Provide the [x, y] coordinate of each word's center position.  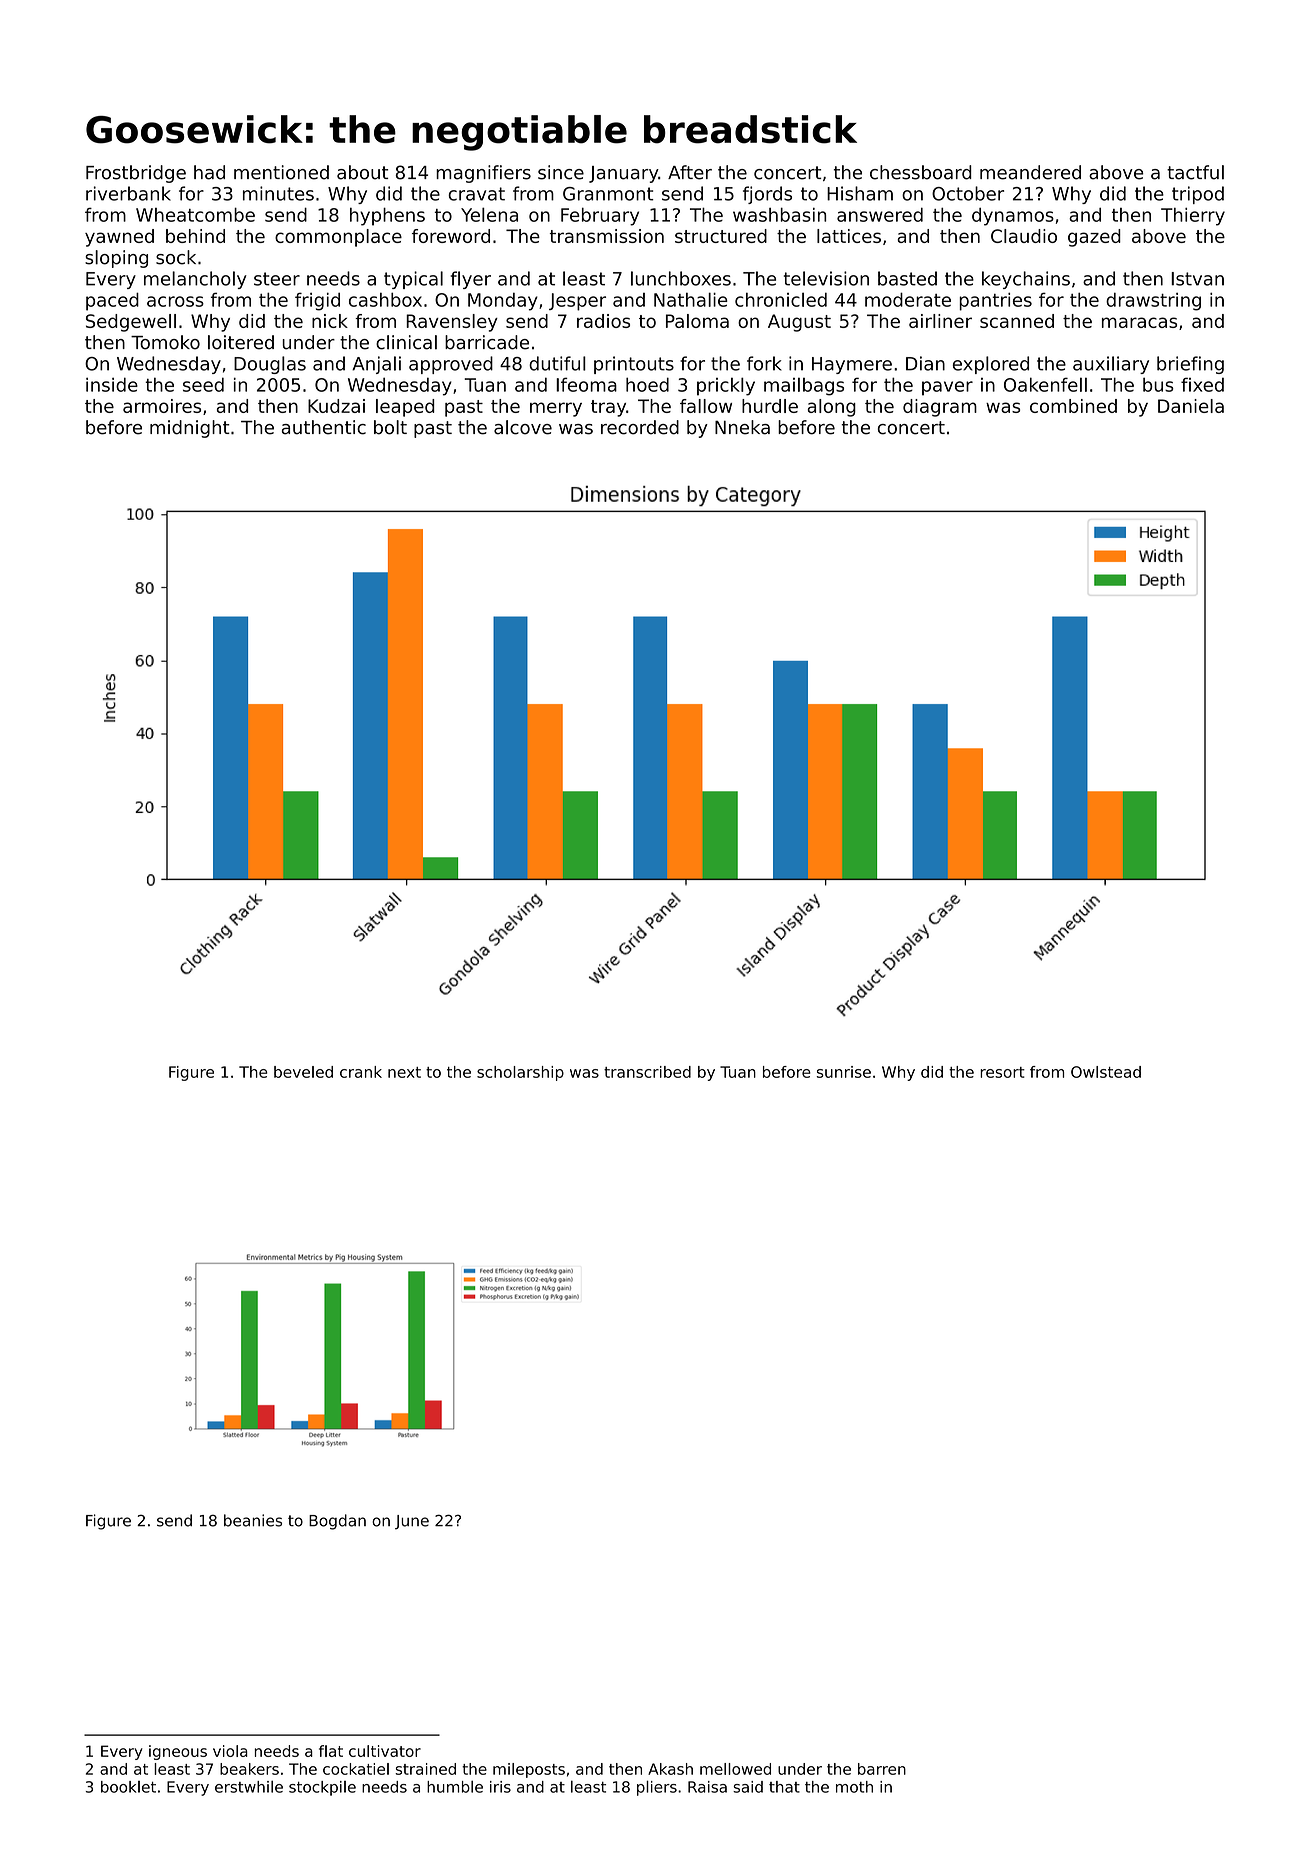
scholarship [520, 1073]
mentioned [281, 172]
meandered [1030, 172]
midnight [190, 429]
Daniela [1191, 406]
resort [1002, 1072]
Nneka [742, 427]
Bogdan [337, 1522]
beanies [253, 1520]
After [690, 172]
